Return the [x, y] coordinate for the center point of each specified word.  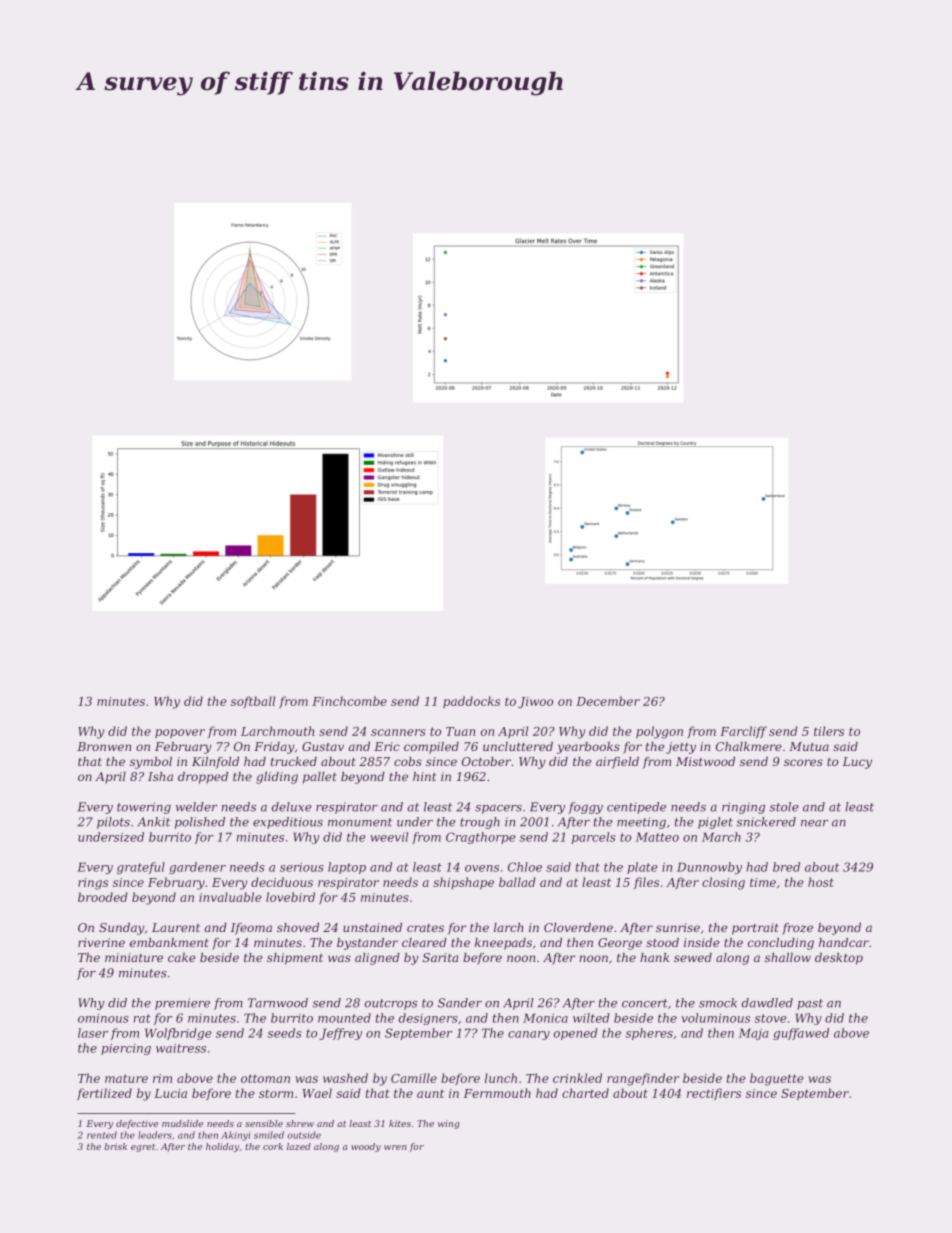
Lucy [857, 763]
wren [395, 1147]
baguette [776, 1079]
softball [253, 702]
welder [197, 807]
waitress [181, 1048]
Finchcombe [349, 701]
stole [784, 807]
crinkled [577, 1078]
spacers [498, 809]
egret [143, 1148]
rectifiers [714, 1094]
